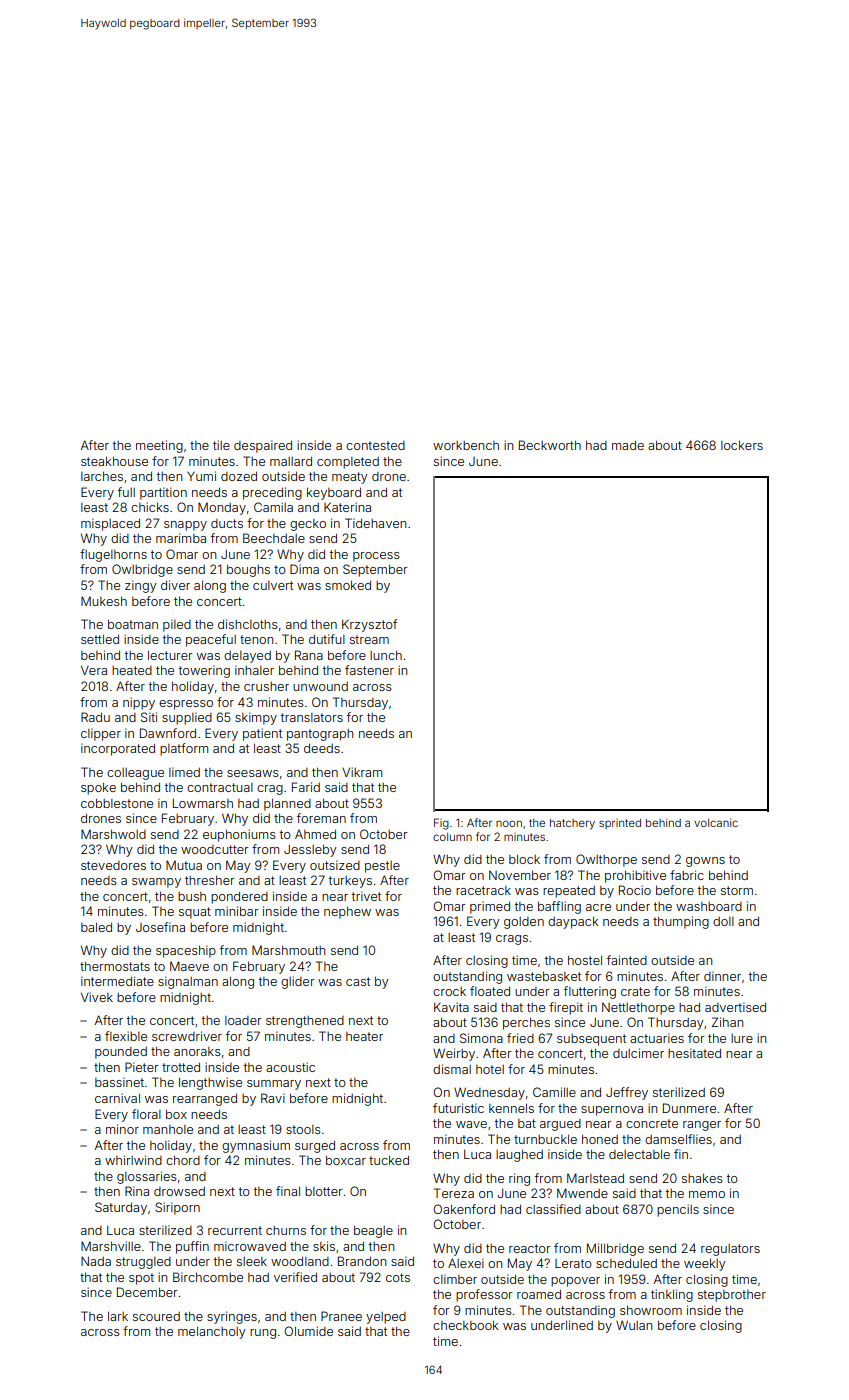  What do you see at coordinates (143, 1263) in the screenshot?
I see `struggled` at bounding box center [143, 1263].
